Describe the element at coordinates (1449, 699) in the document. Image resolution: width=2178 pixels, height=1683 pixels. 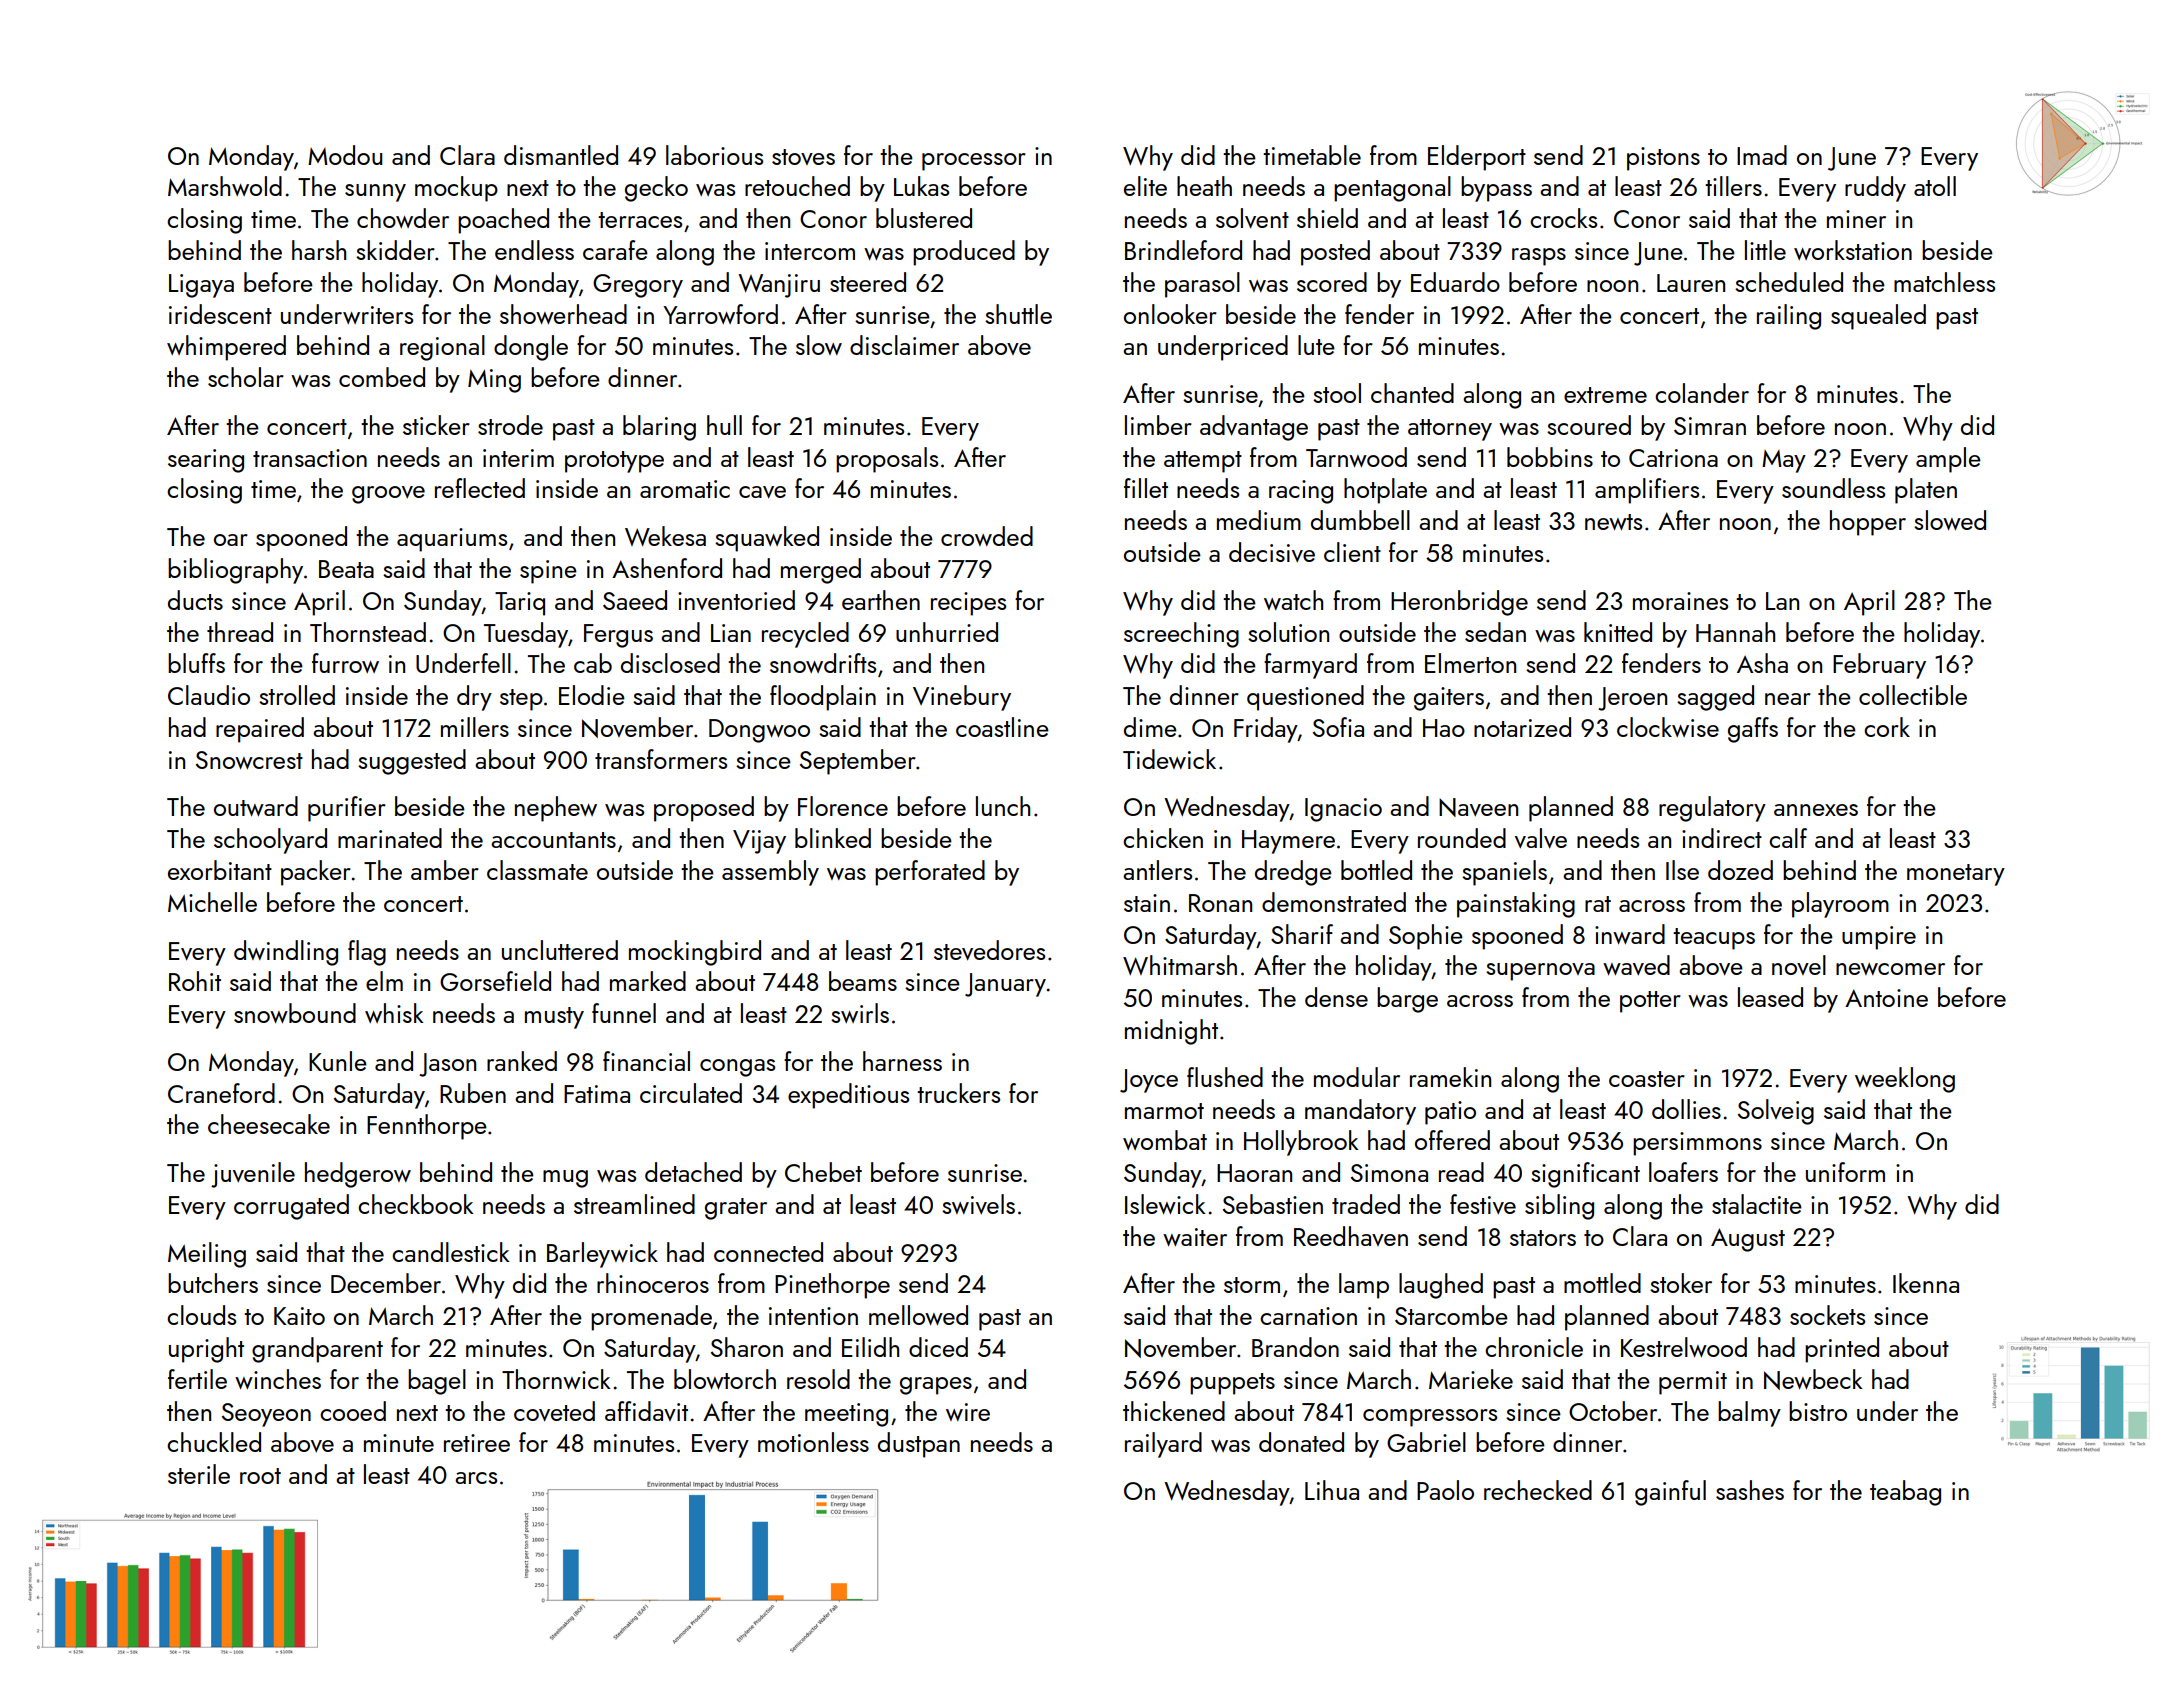
I see `gaiters` at that location.
